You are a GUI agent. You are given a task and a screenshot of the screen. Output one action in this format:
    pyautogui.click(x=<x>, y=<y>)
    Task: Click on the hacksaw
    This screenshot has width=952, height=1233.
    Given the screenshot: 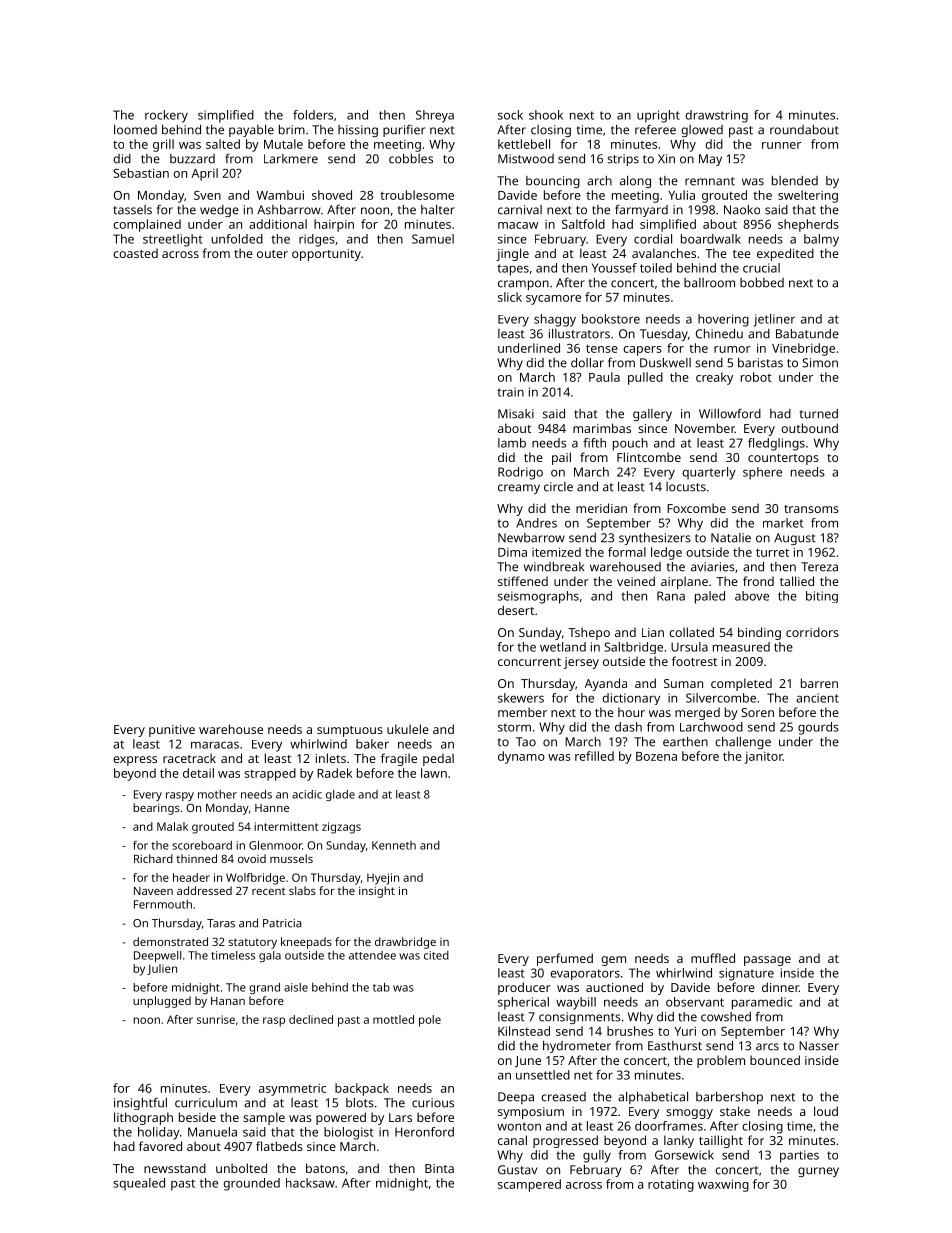 What is the action you would take?
    pyautogui.click(x=310, y=1183)
